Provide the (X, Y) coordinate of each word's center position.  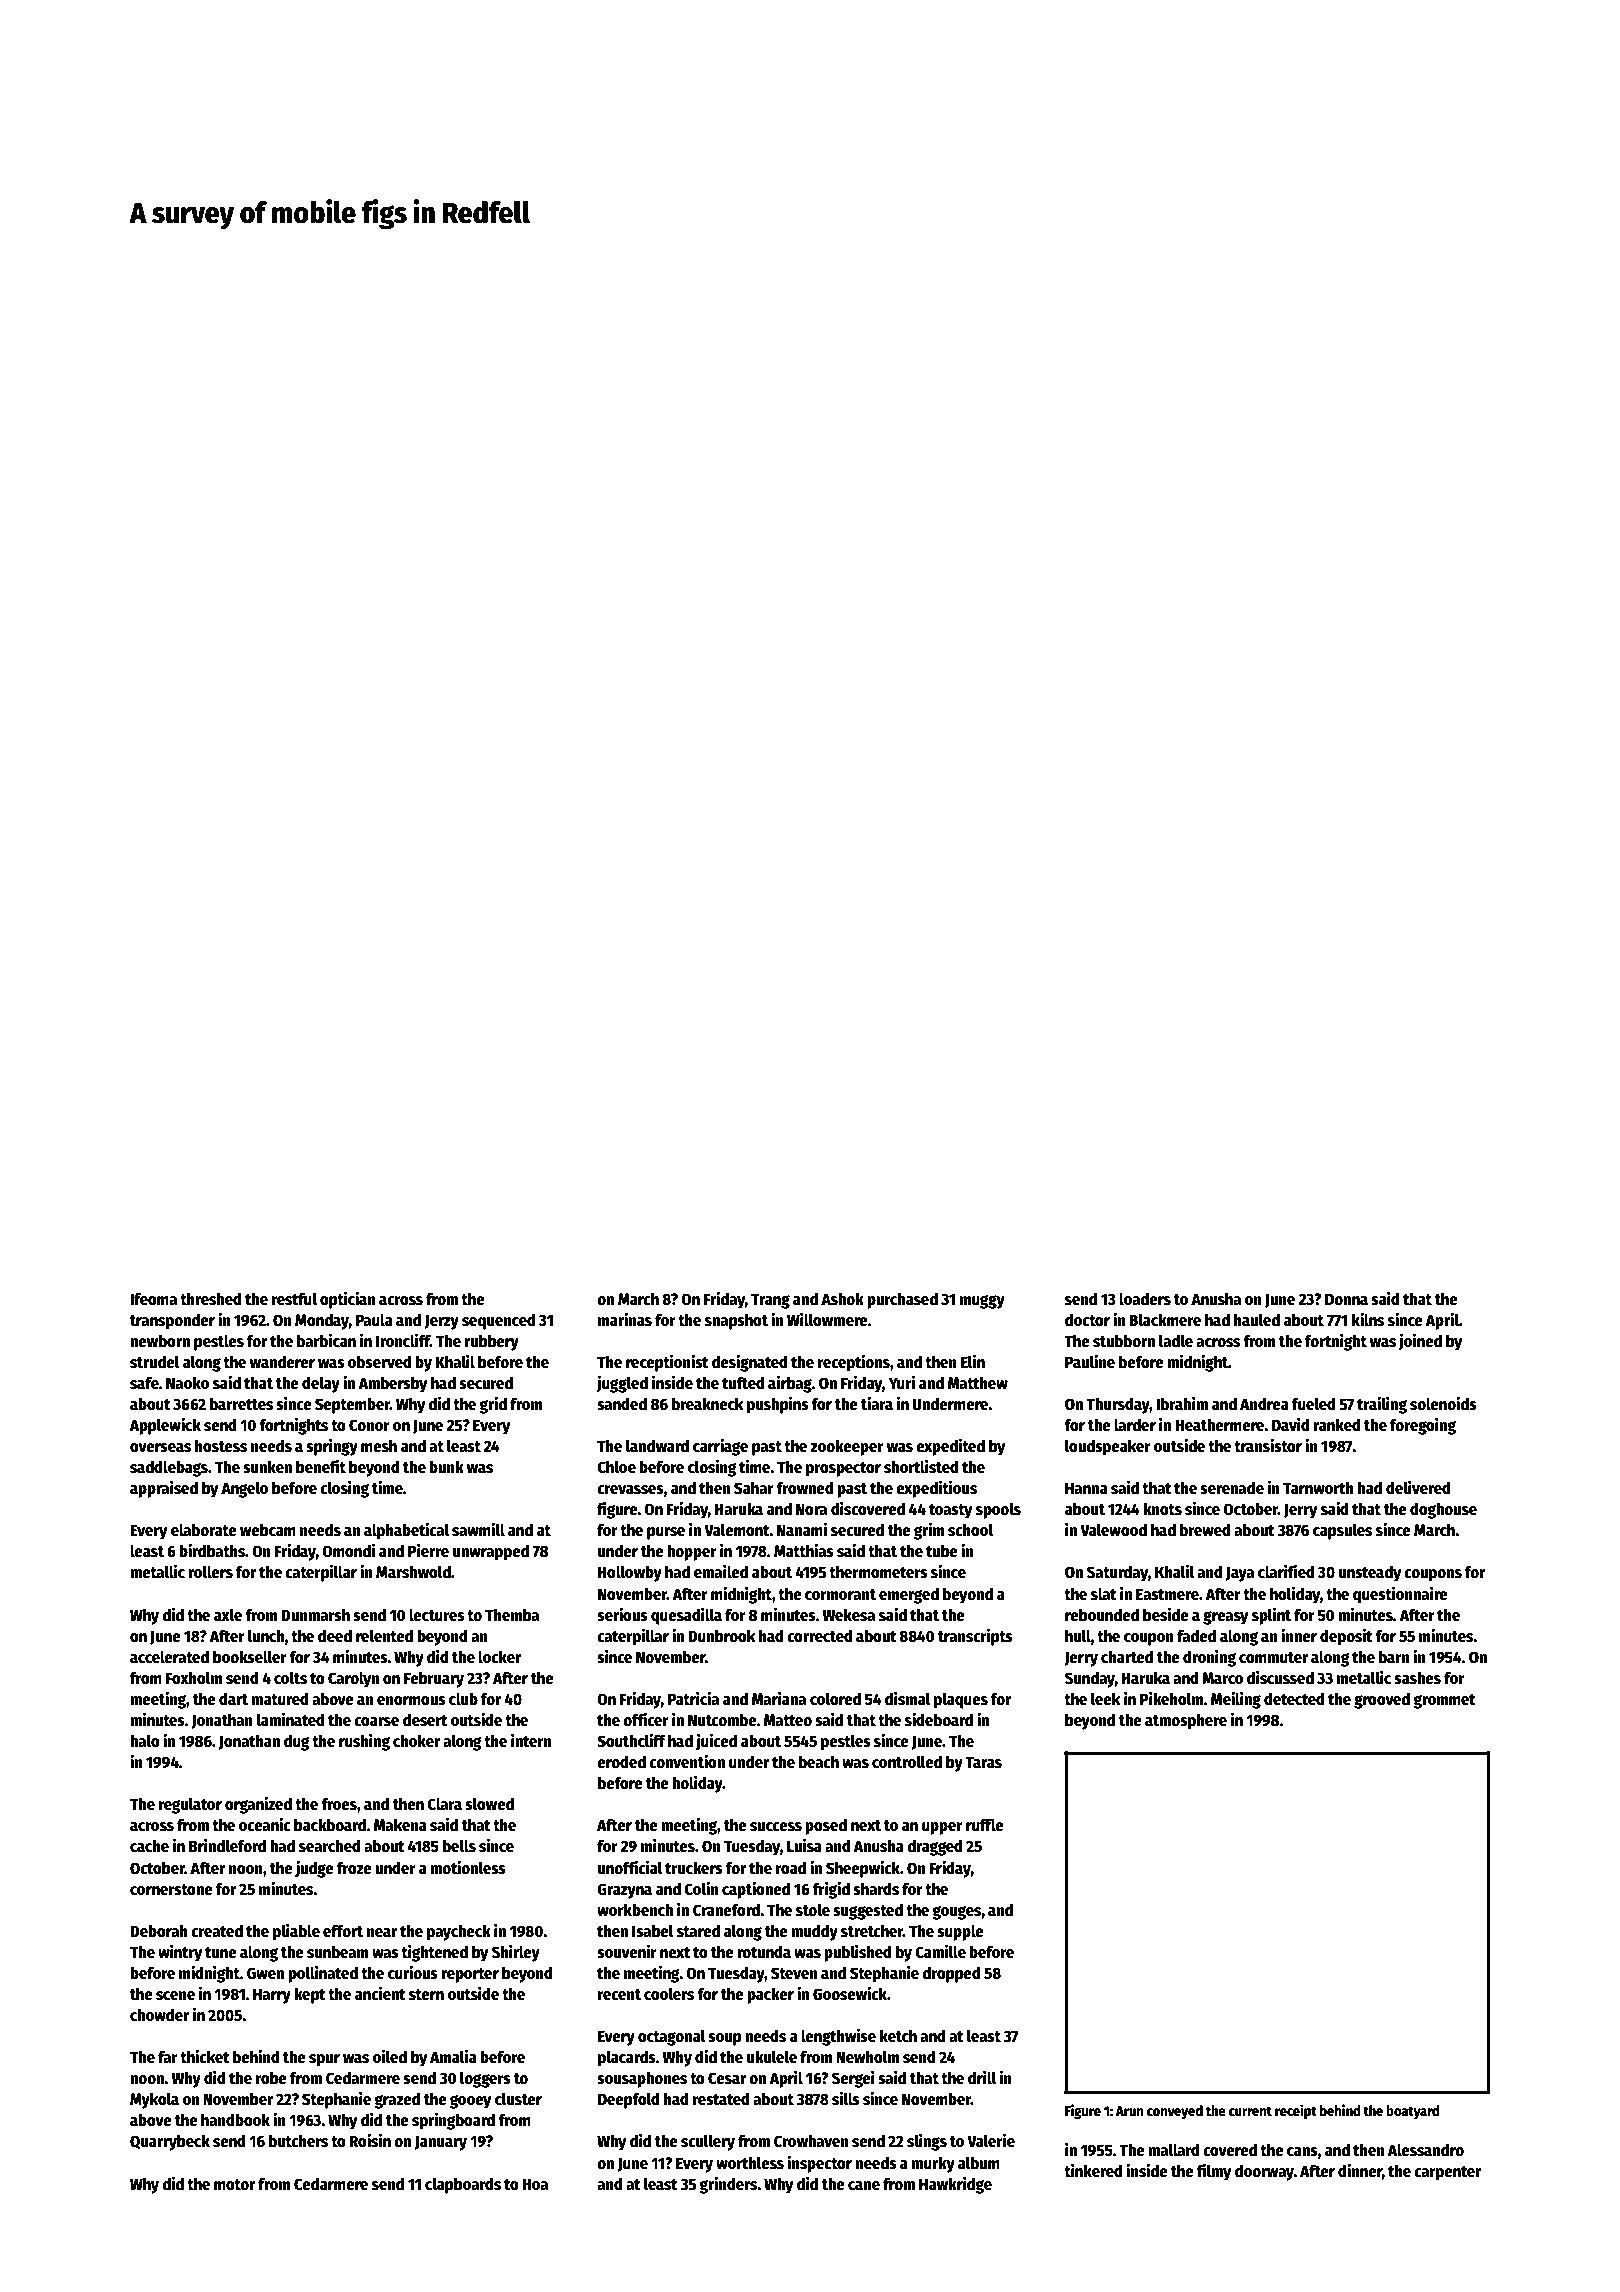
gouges (956, 1913)
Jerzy (441, 1322)
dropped (951, 1974)
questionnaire (1400, 1595)
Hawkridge (955, 2185)
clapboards (463, 2185)
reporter (470, 1975)
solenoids (1443, 1403)
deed (335, 1636)
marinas (625, 1319)
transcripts (975, 1637)
